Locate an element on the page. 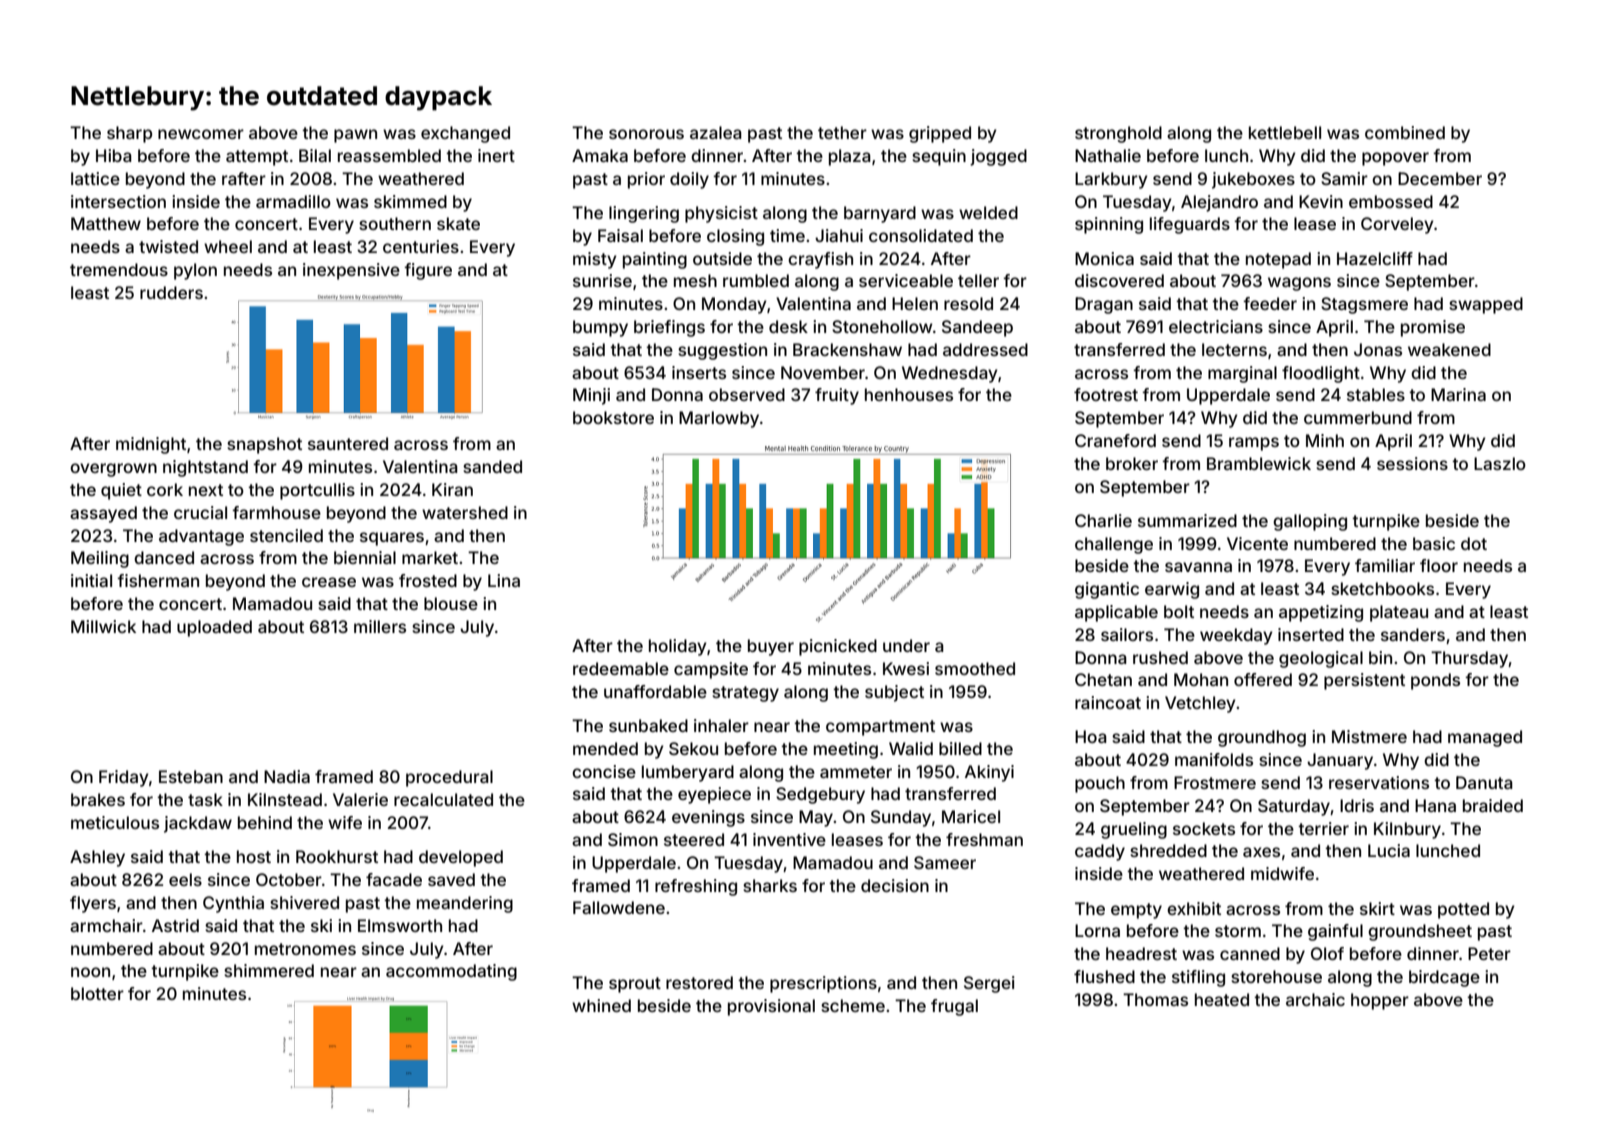 The height and width of the document is (1134, 1604). tether is located at coordinates (842, 132).
